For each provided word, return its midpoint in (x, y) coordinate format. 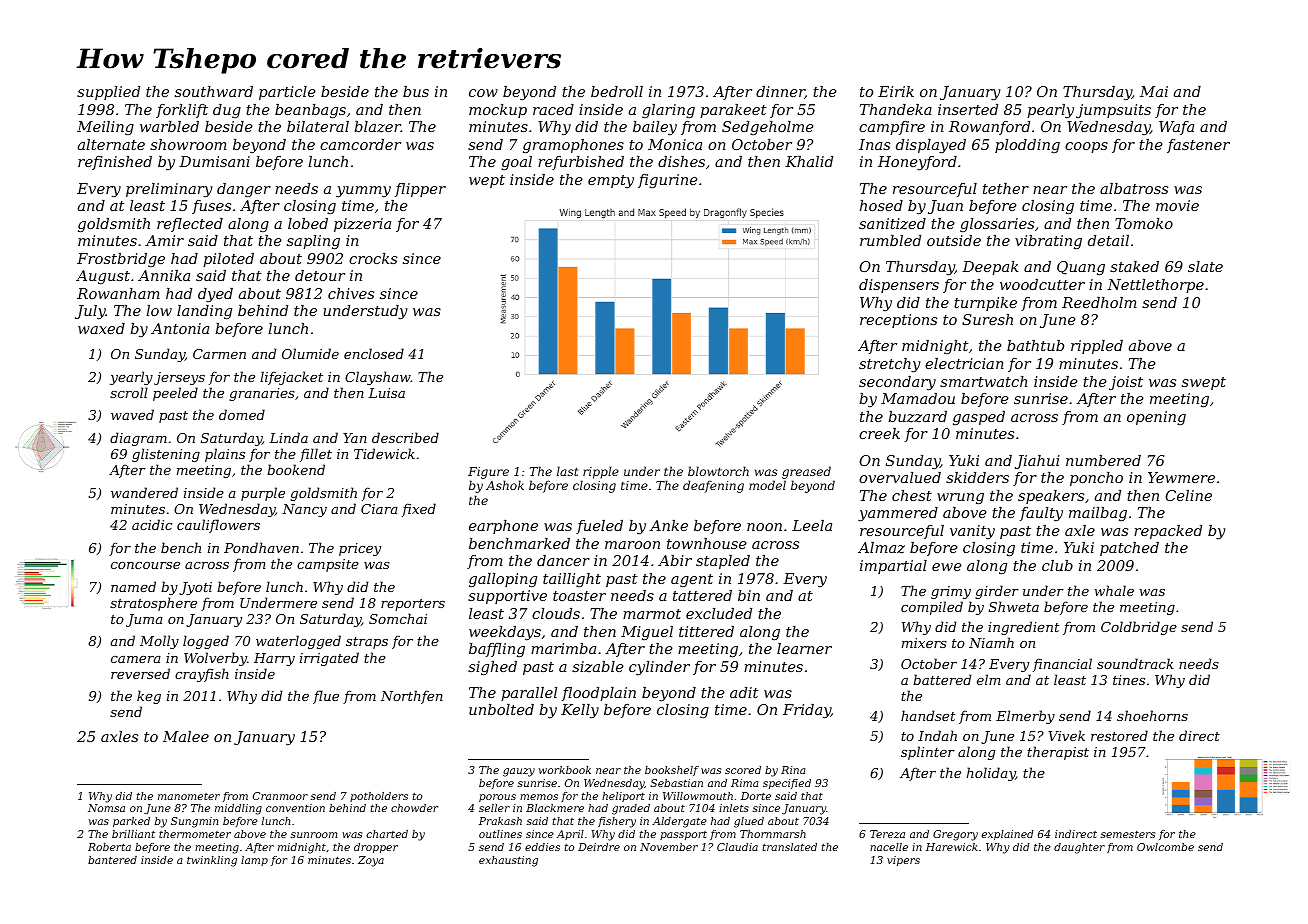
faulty (1041, 514)
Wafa (1176, 128)
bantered (112, 860)
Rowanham (118, 293)
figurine (668, 181)
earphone (503, 527)
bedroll (617, 91)
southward (214, 91)
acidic (152, 524)
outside (954, 240)
